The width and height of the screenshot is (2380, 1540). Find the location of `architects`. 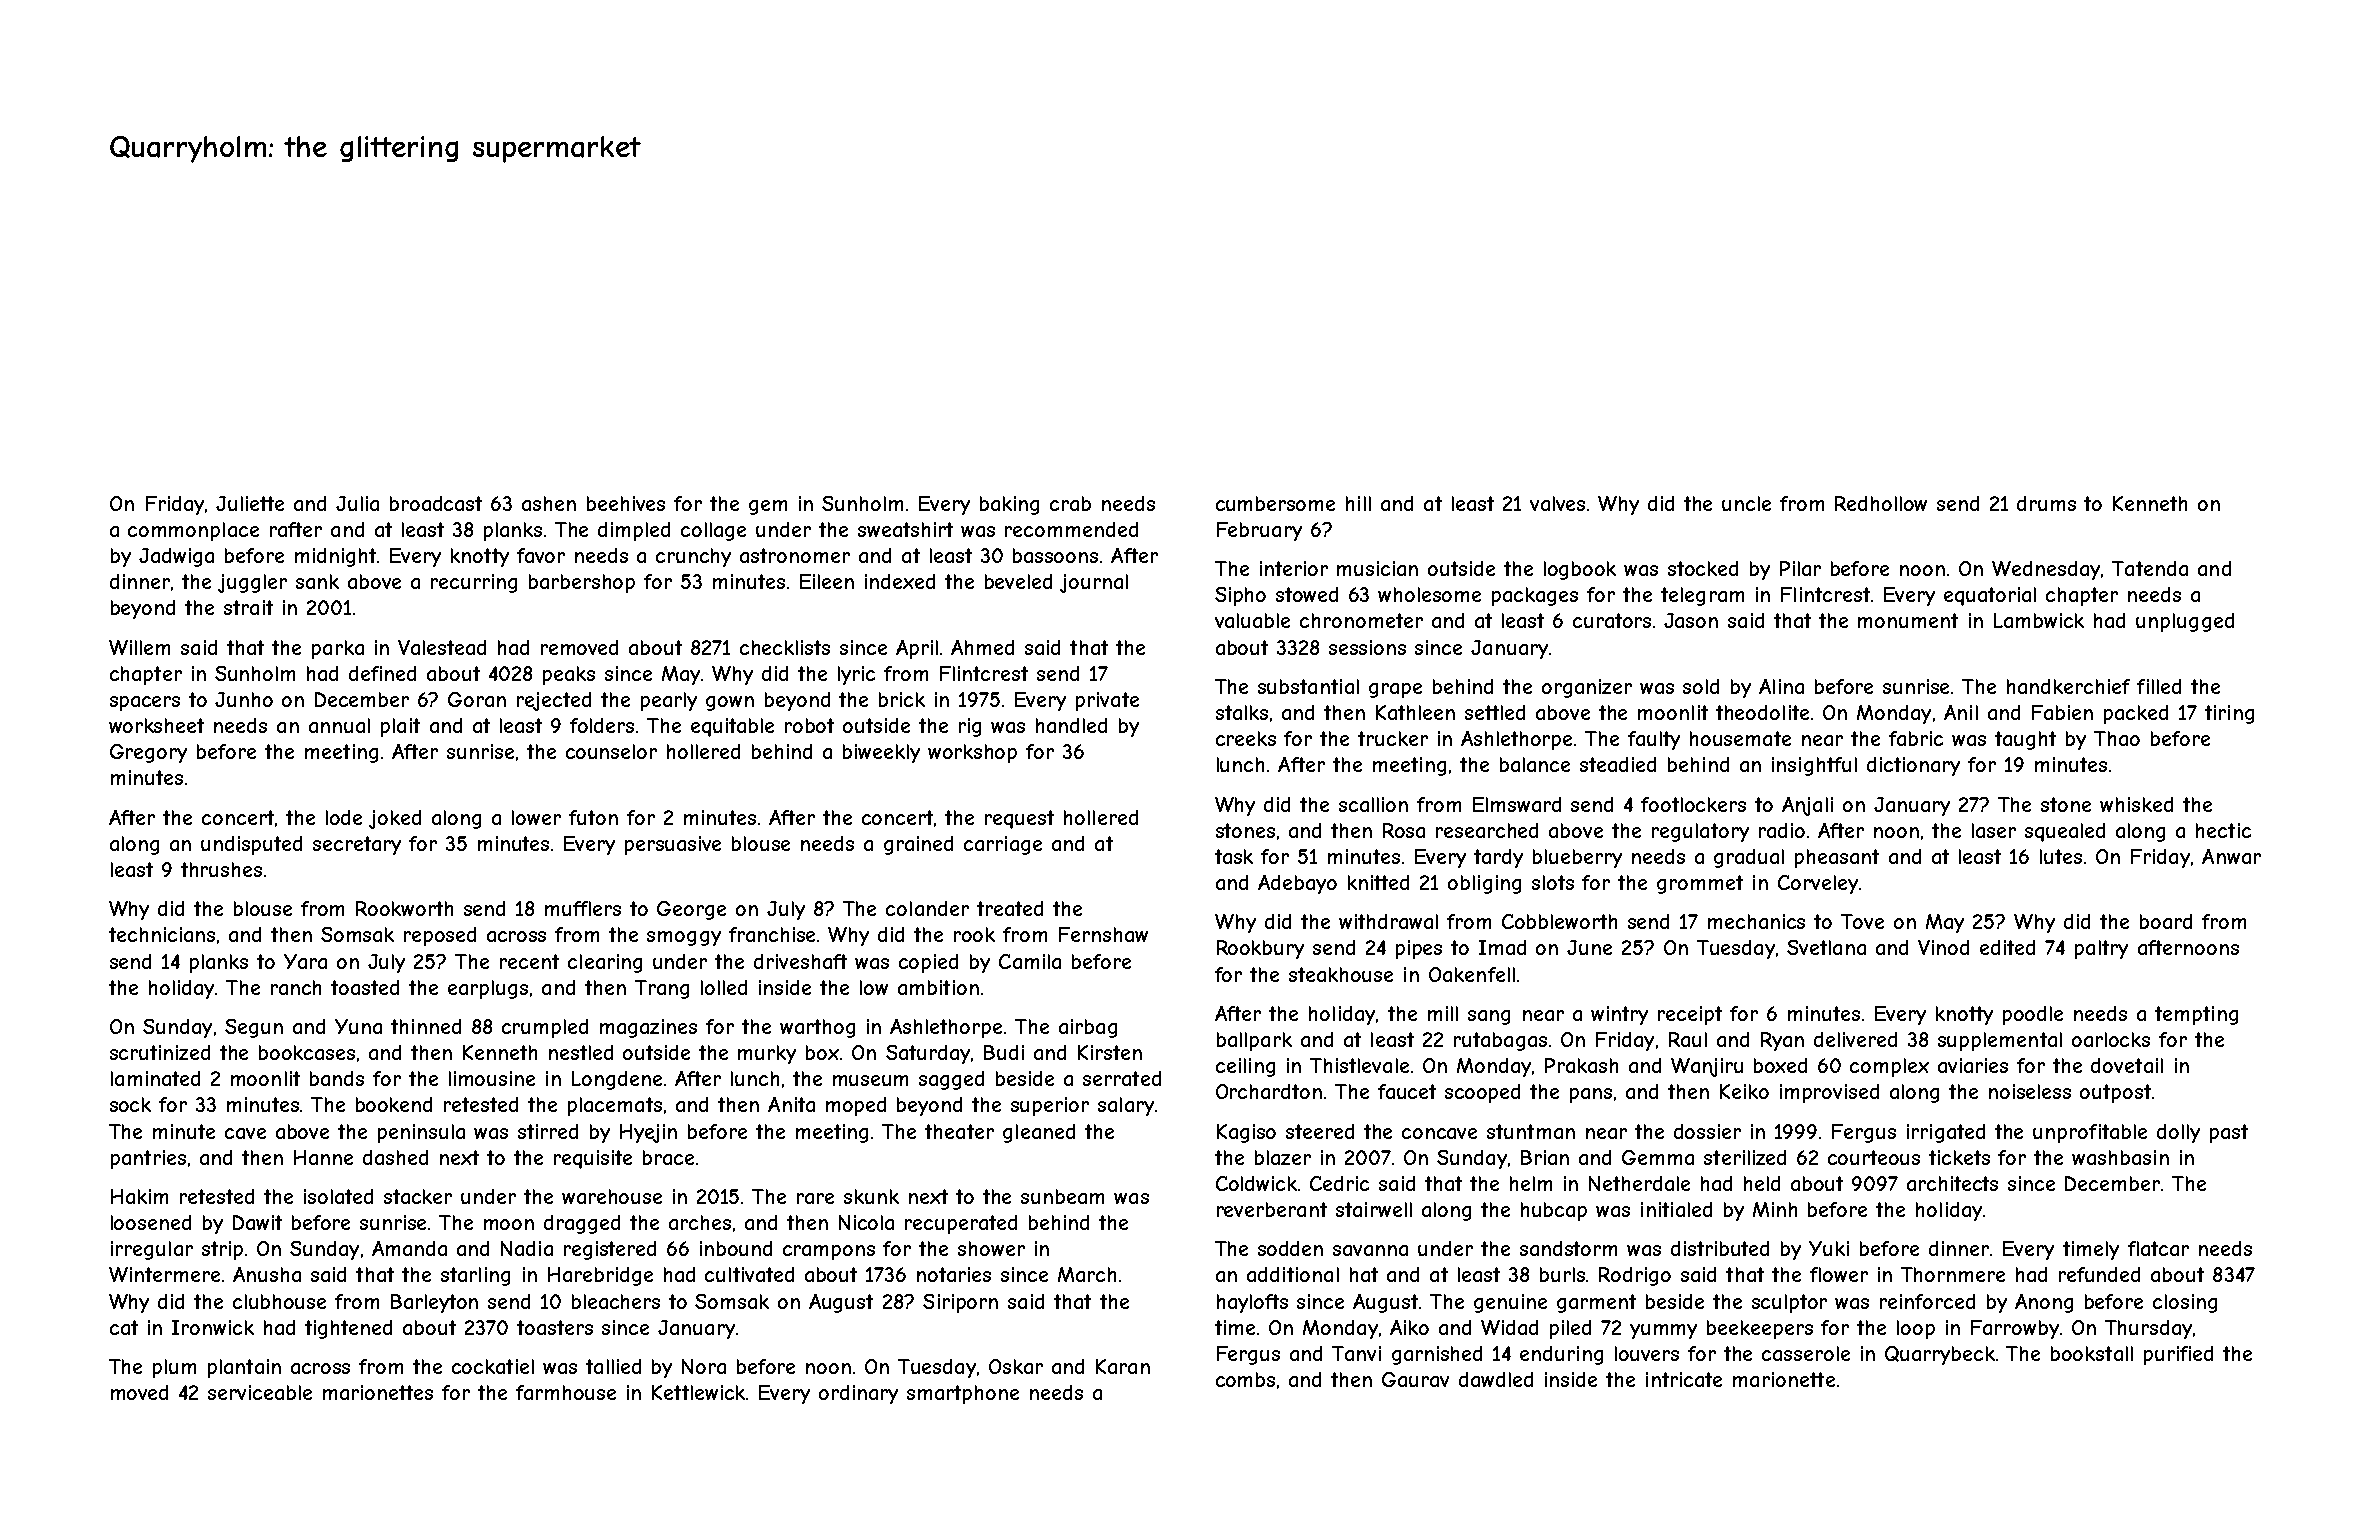

architects is located at coordinates (1952, 1183).
